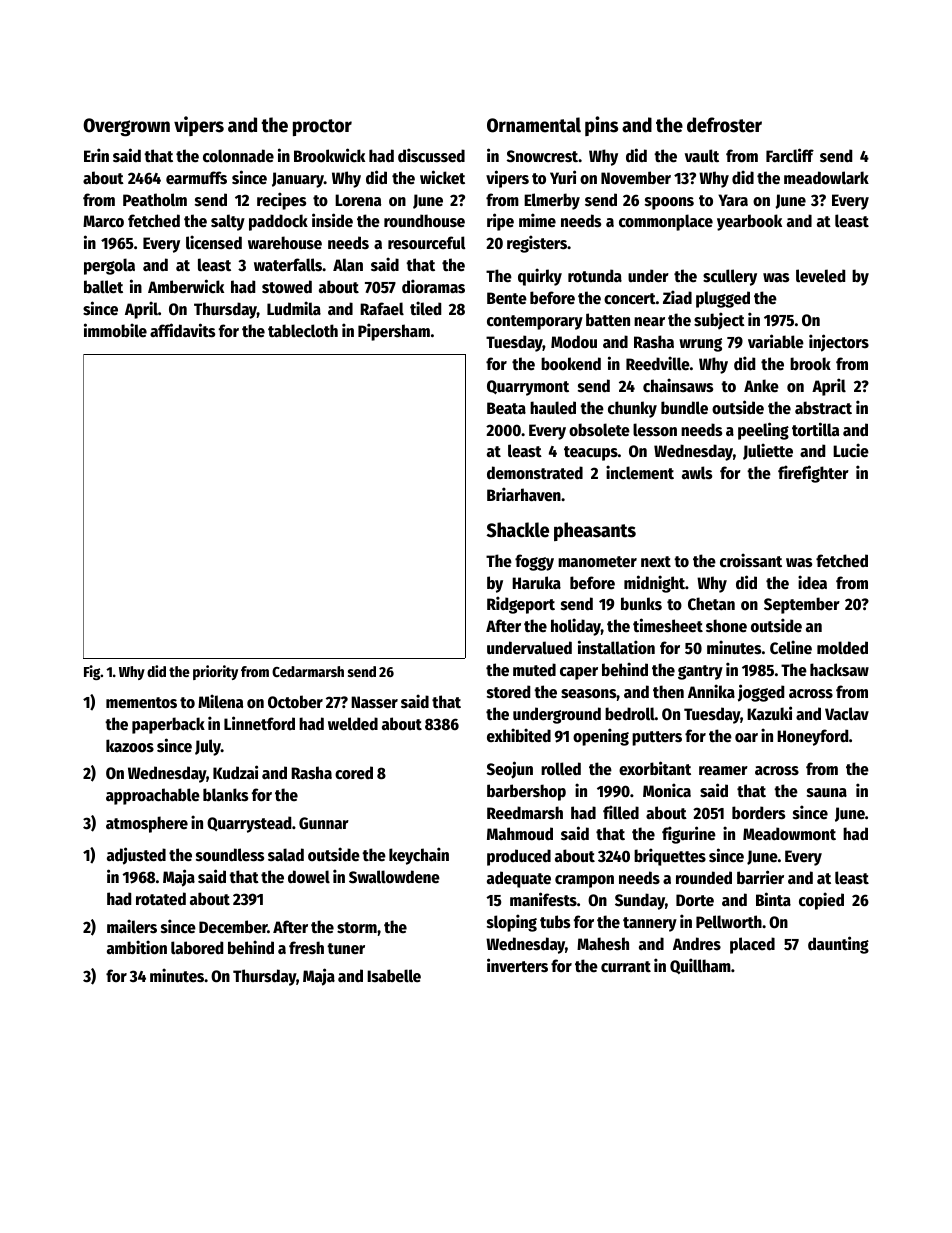  What do you see at coordinates (235, 772) in the document?
I see `Kudzai` at bounding box center [235, 772].
